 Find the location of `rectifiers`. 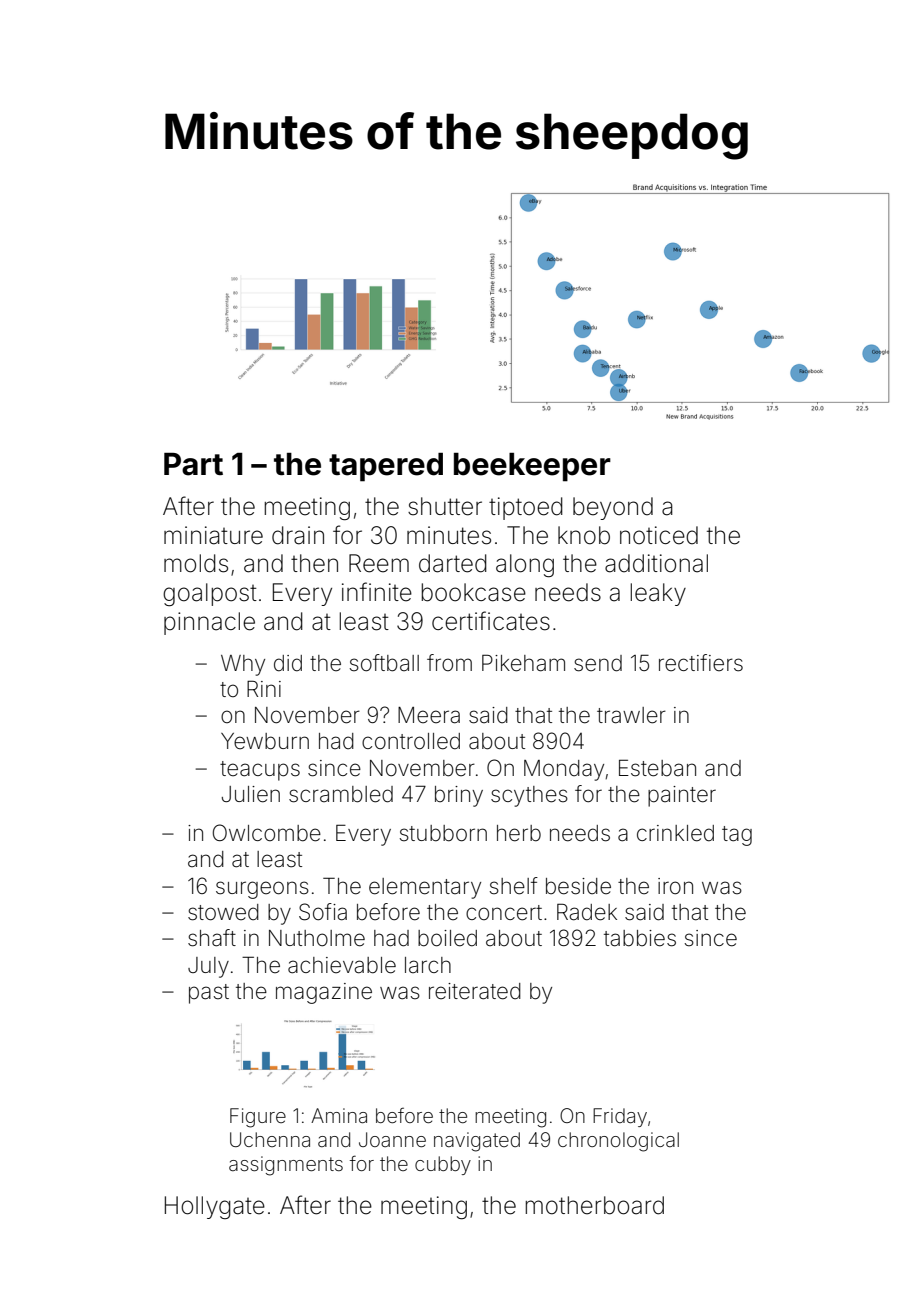

rectifiers is located at coordinates (701, 663).
